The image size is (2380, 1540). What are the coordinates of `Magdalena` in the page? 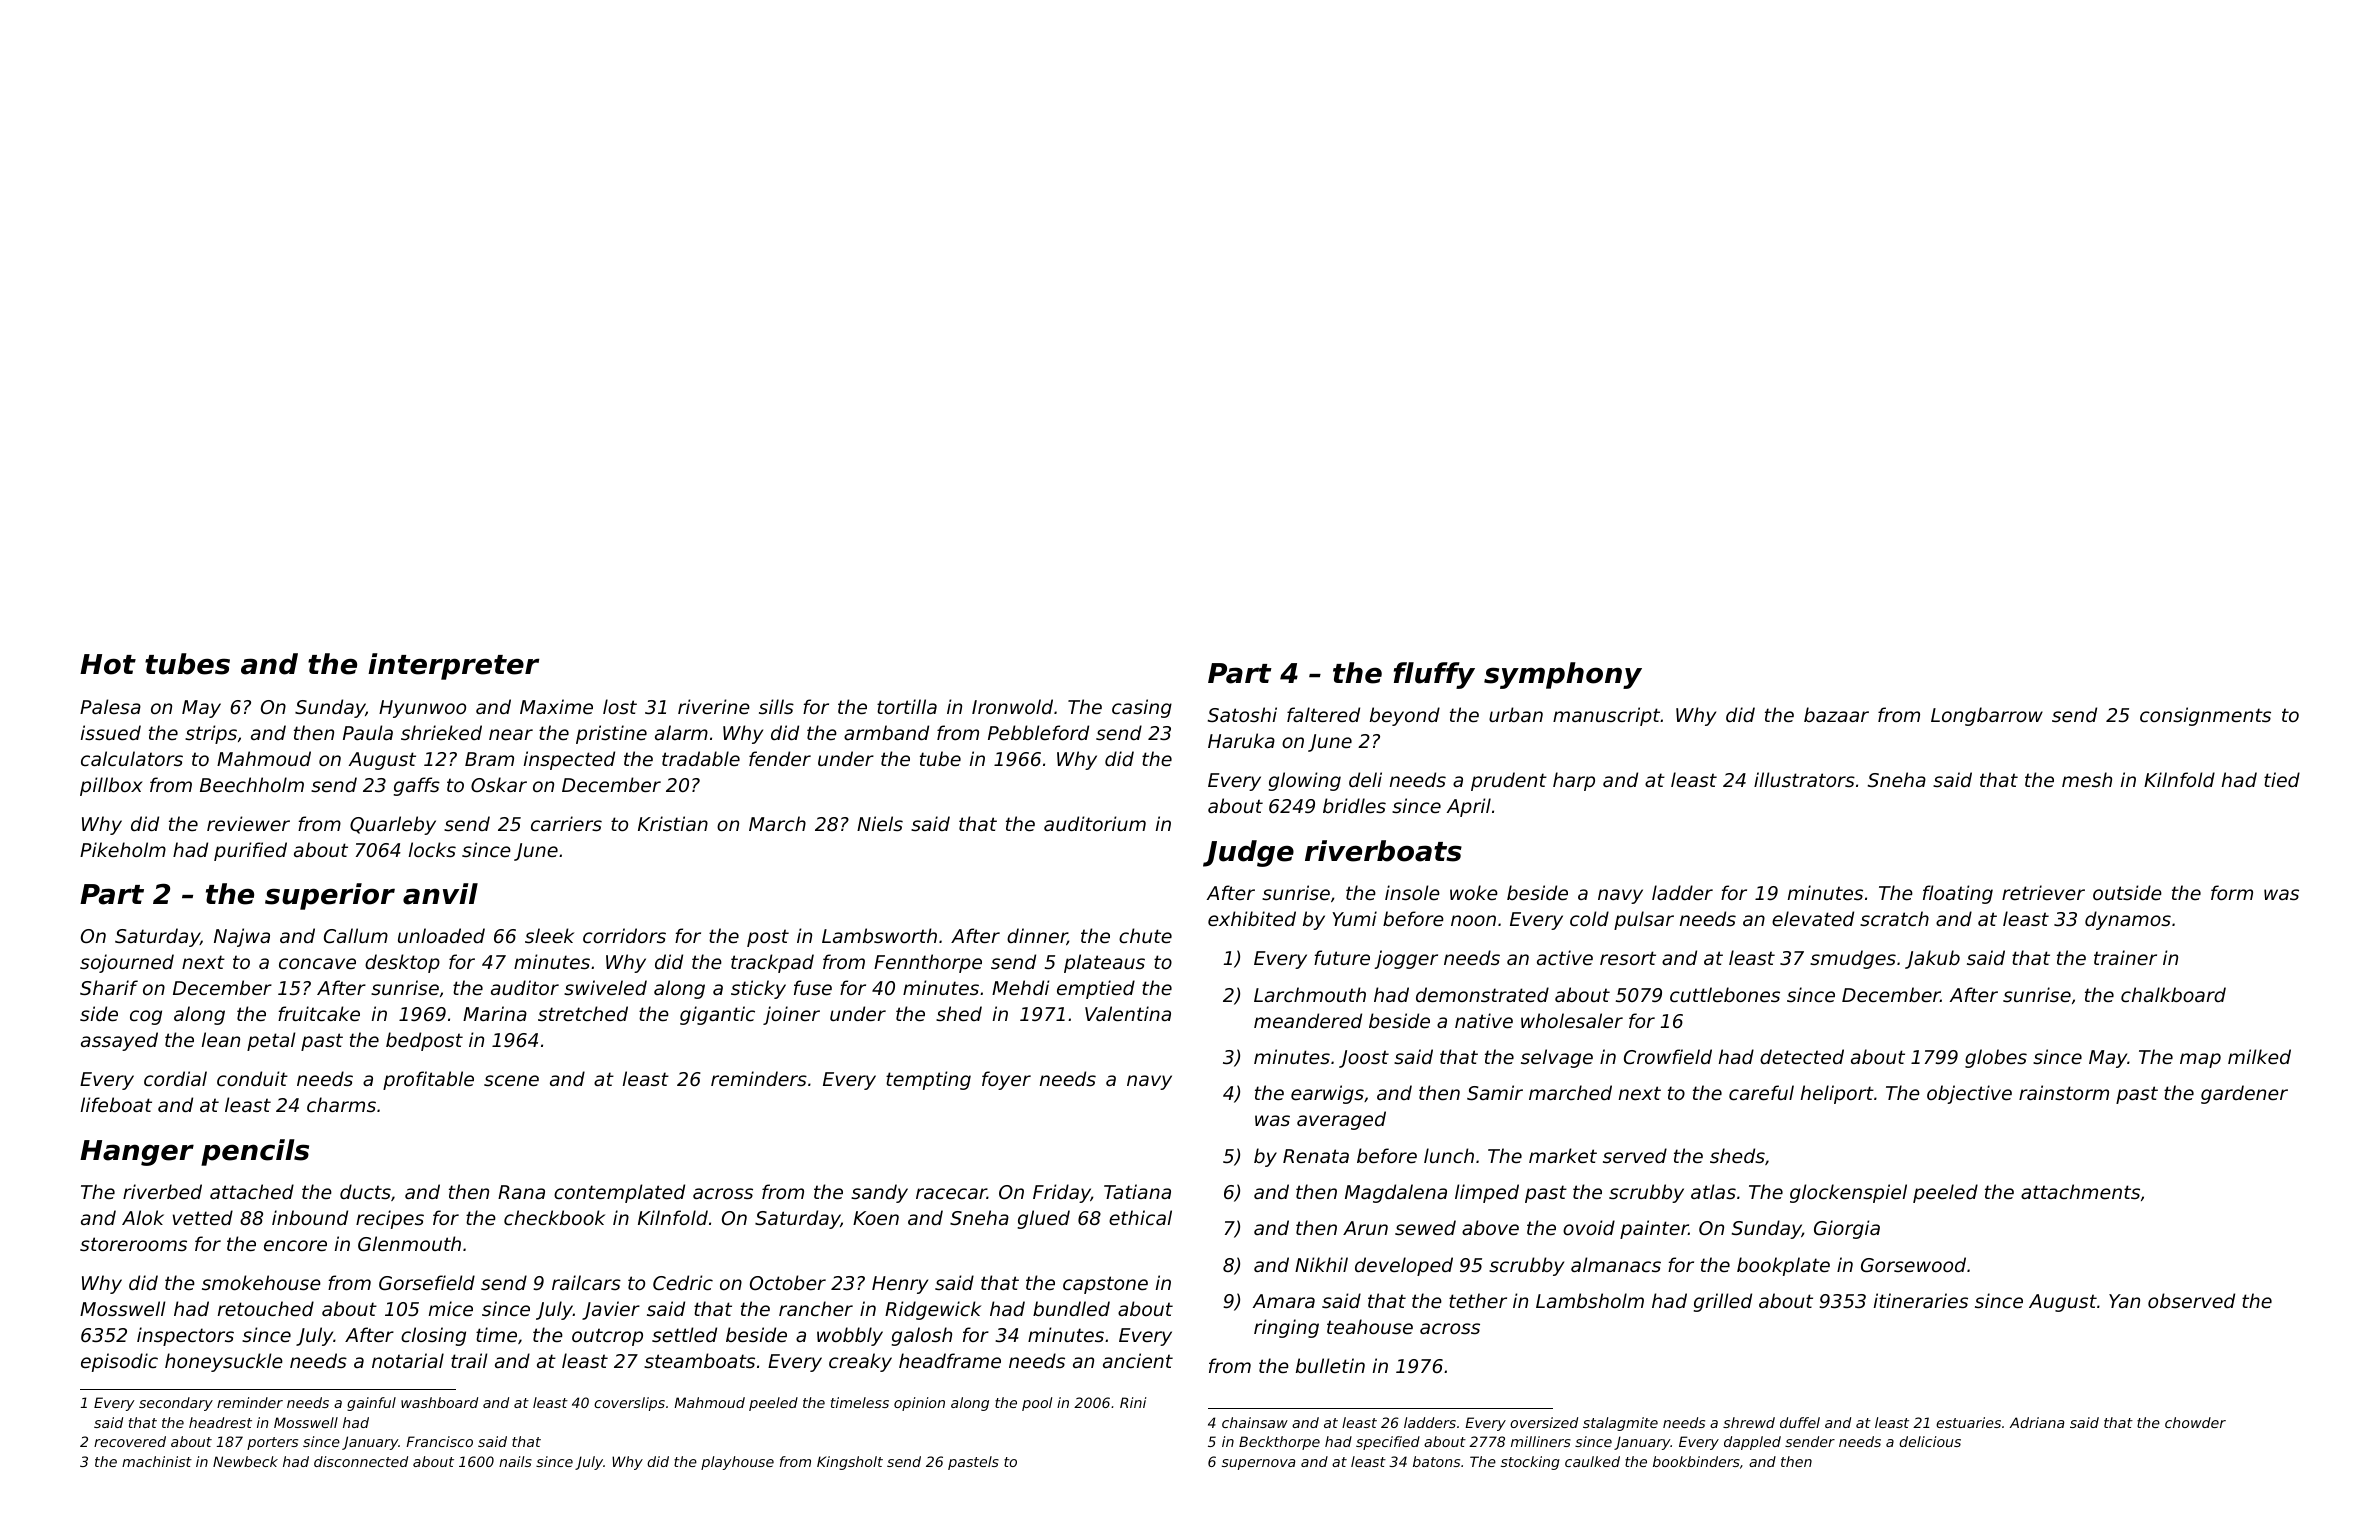 It's located at (1396, 1193).
